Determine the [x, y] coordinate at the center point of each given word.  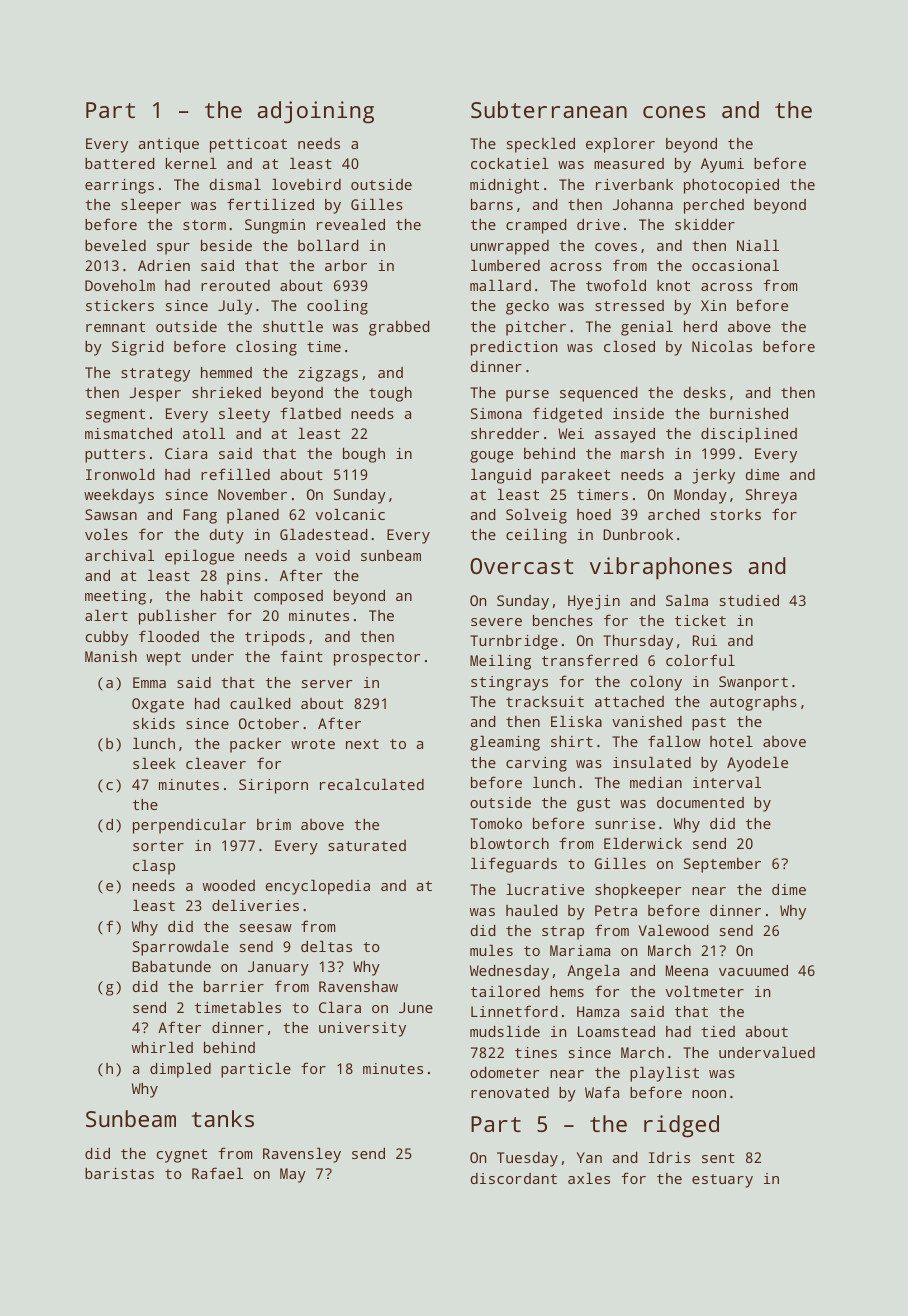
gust [593, 805]
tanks [223, 1118]
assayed [625, 435]
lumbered [505, 265]
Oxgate [158, 705]
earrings [119, 186]
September [722, 865]
